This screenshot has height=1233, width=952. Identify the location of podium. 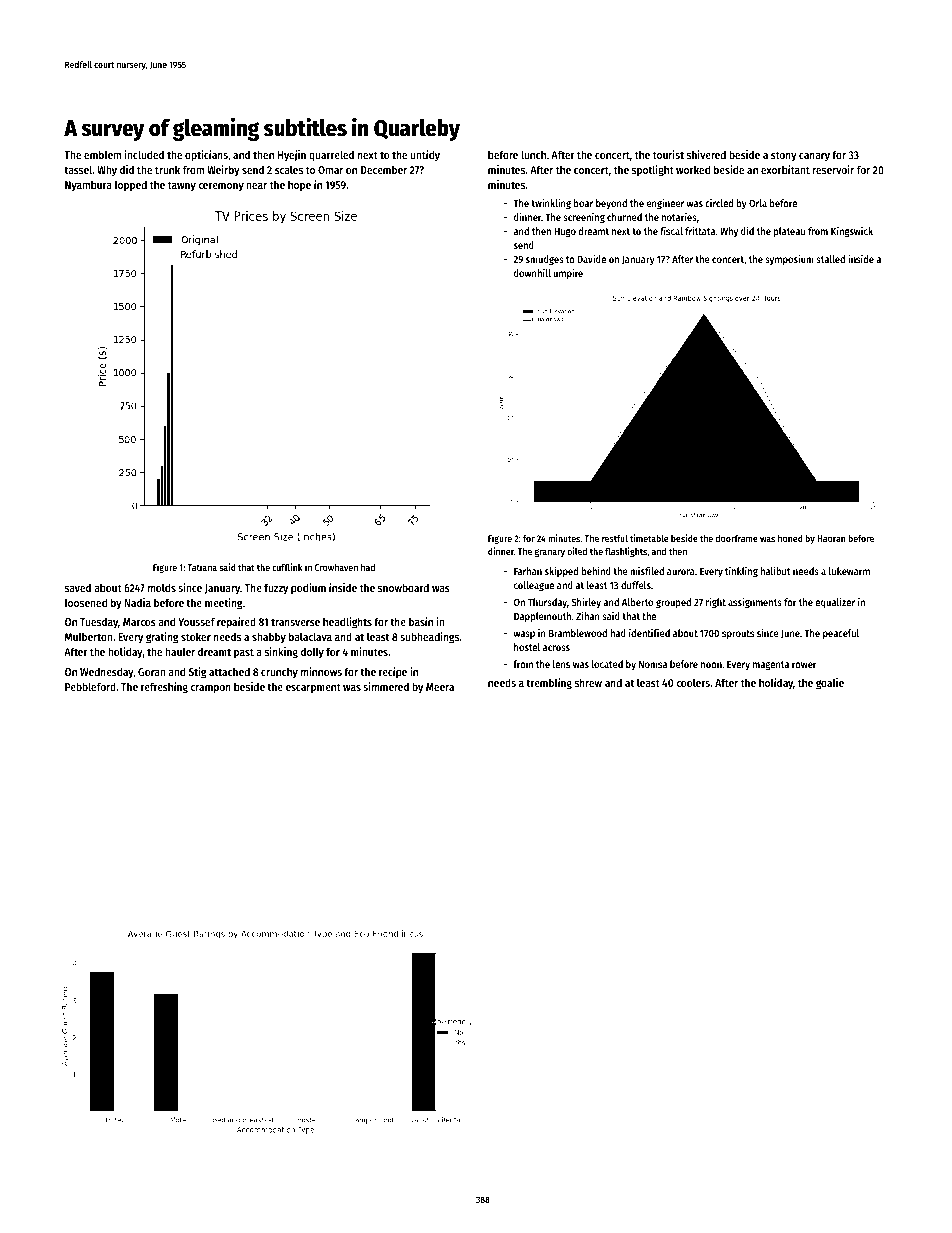
(308, 589).
